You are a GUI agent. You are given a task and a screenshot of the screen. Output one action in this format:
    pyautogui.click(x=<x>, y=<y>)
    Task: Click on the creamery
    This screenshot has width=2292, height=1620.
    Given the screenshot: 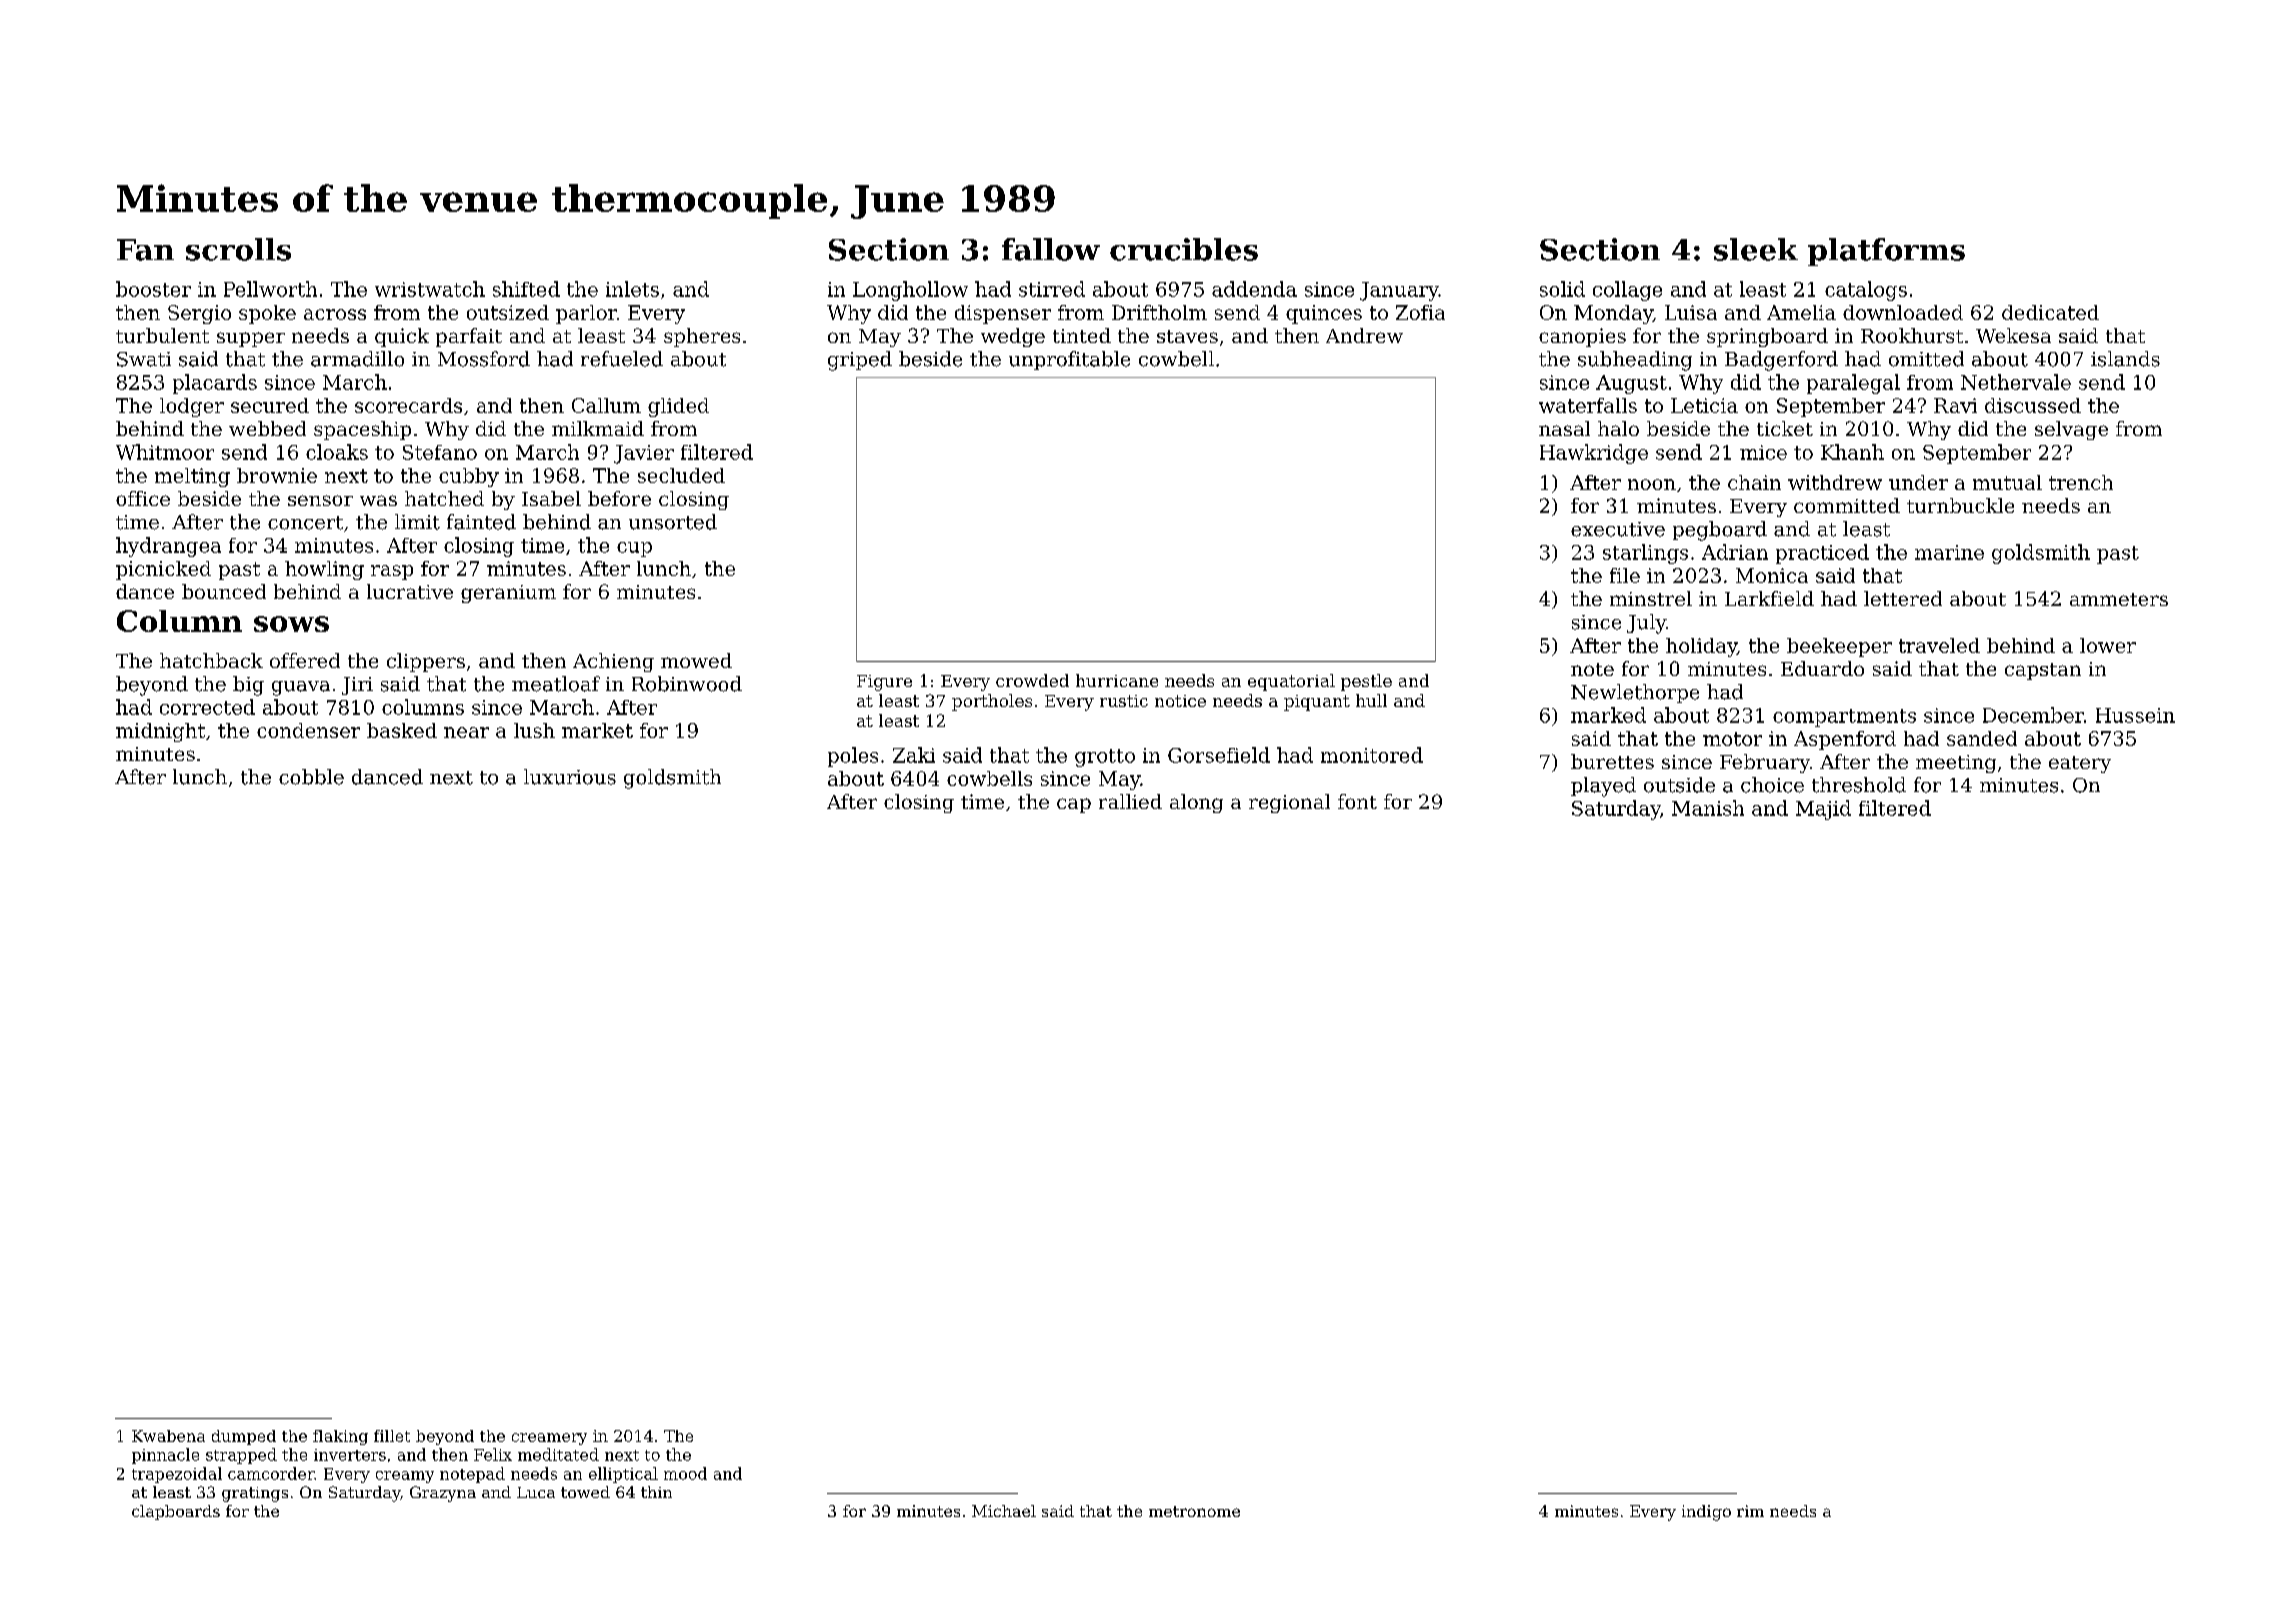 What is the action you would take?
    pyautogui.click(x=549, y=1439)
